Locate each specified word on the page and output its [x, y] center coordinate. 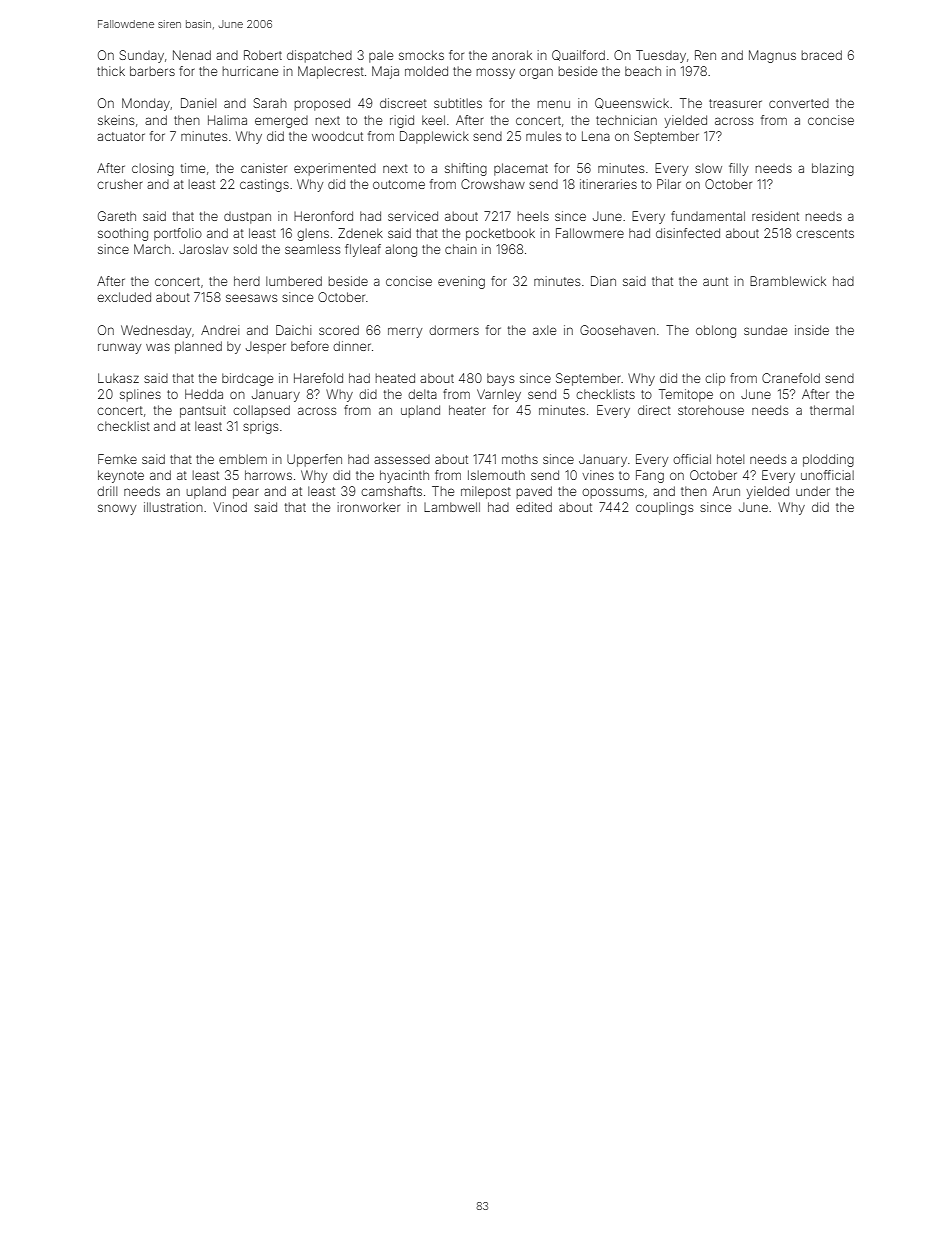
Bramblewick [788, 281]
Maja [385, 72]
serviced [413, 216]
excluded [124, 297]
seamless [312, 249]
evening [461, 282]
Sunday [141, 56]
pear [246, 493]
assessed [402, 459]
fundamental [708, 216]
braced [822, 55]
